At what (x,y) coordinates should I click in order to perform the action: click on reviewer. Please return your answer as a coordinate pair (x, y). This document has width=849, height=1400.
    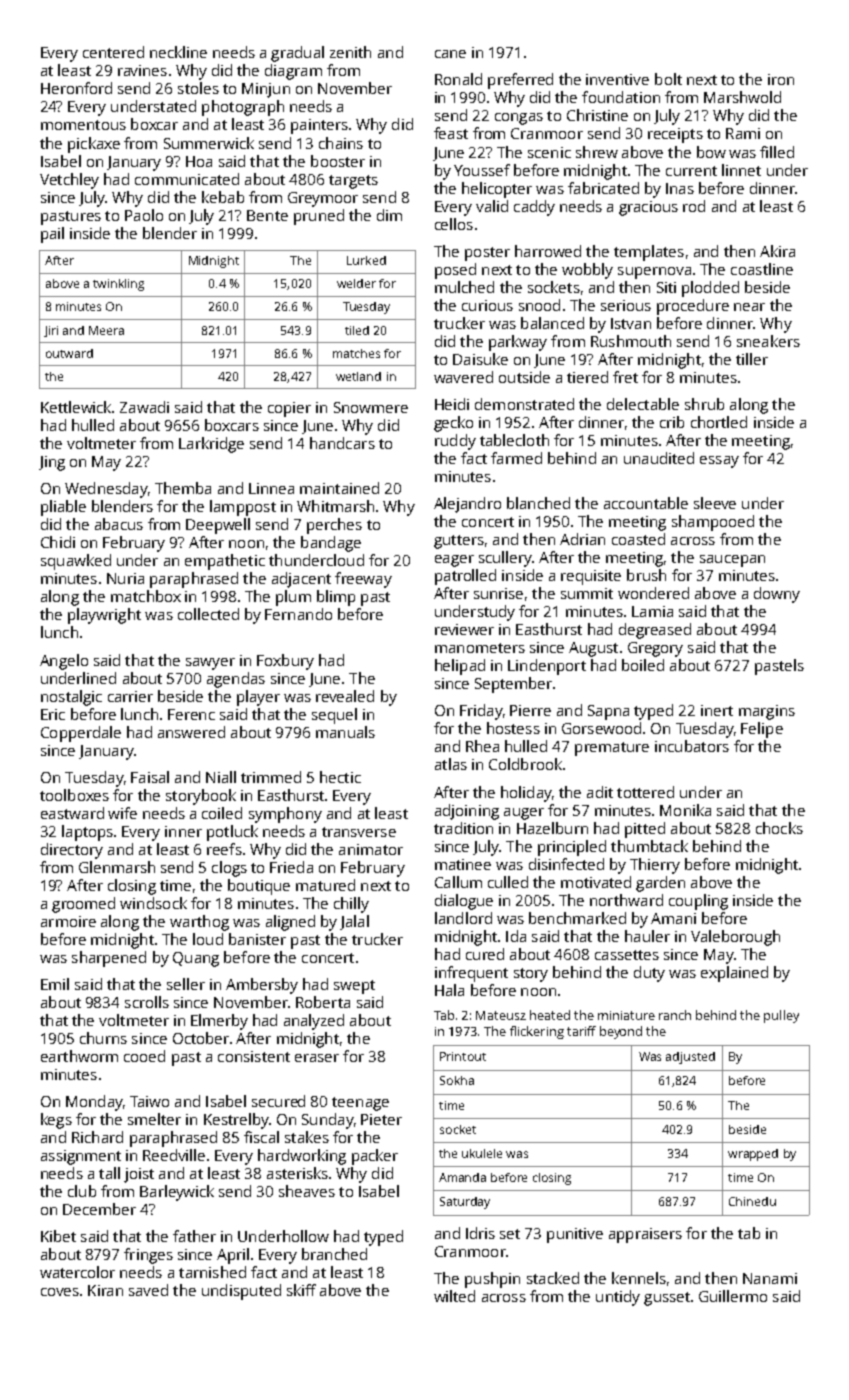
    Looking at the image, I should click on (464, 629).
